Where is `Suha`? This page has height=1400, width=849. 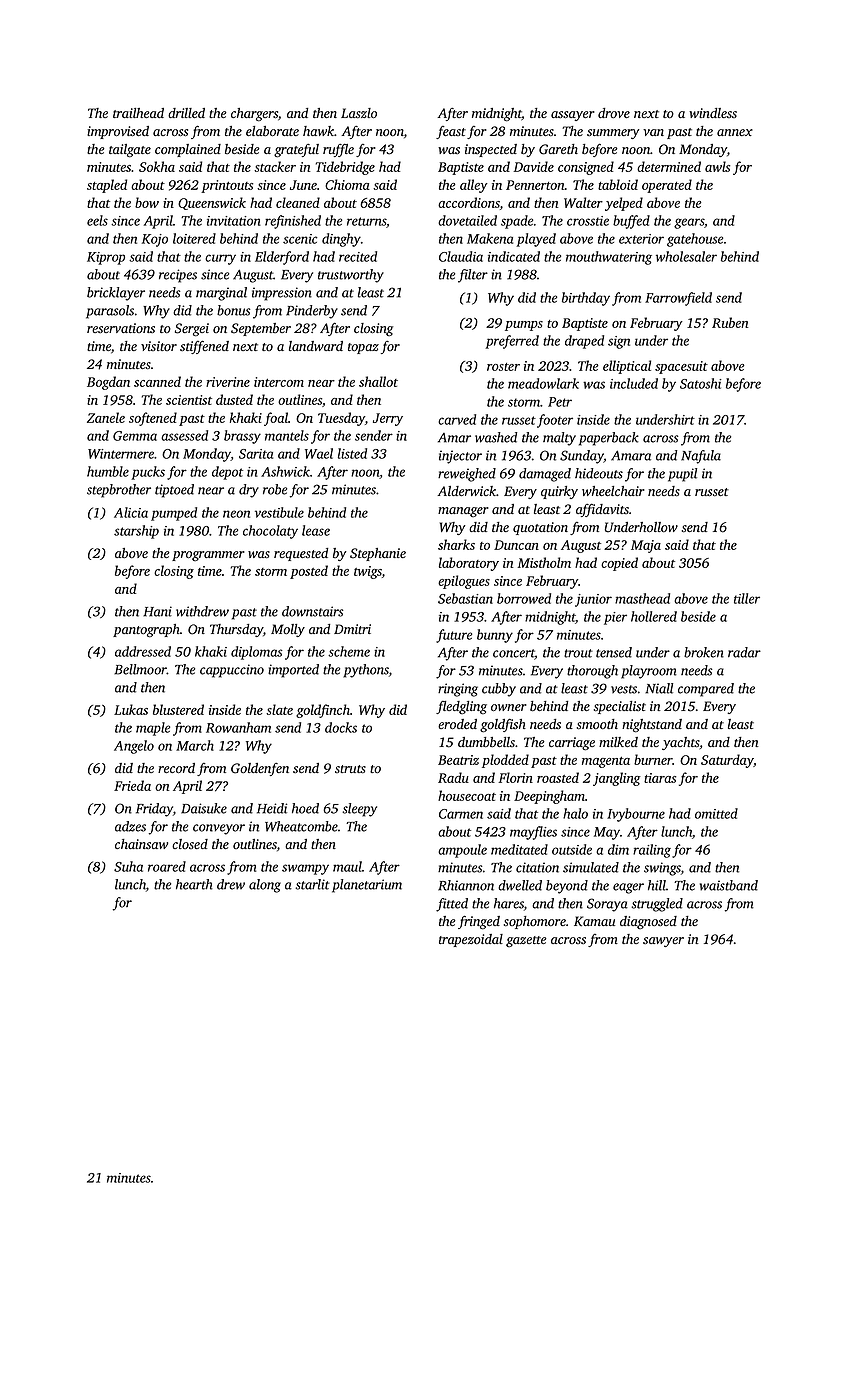 Suha is located at coordinates (128, 866).
